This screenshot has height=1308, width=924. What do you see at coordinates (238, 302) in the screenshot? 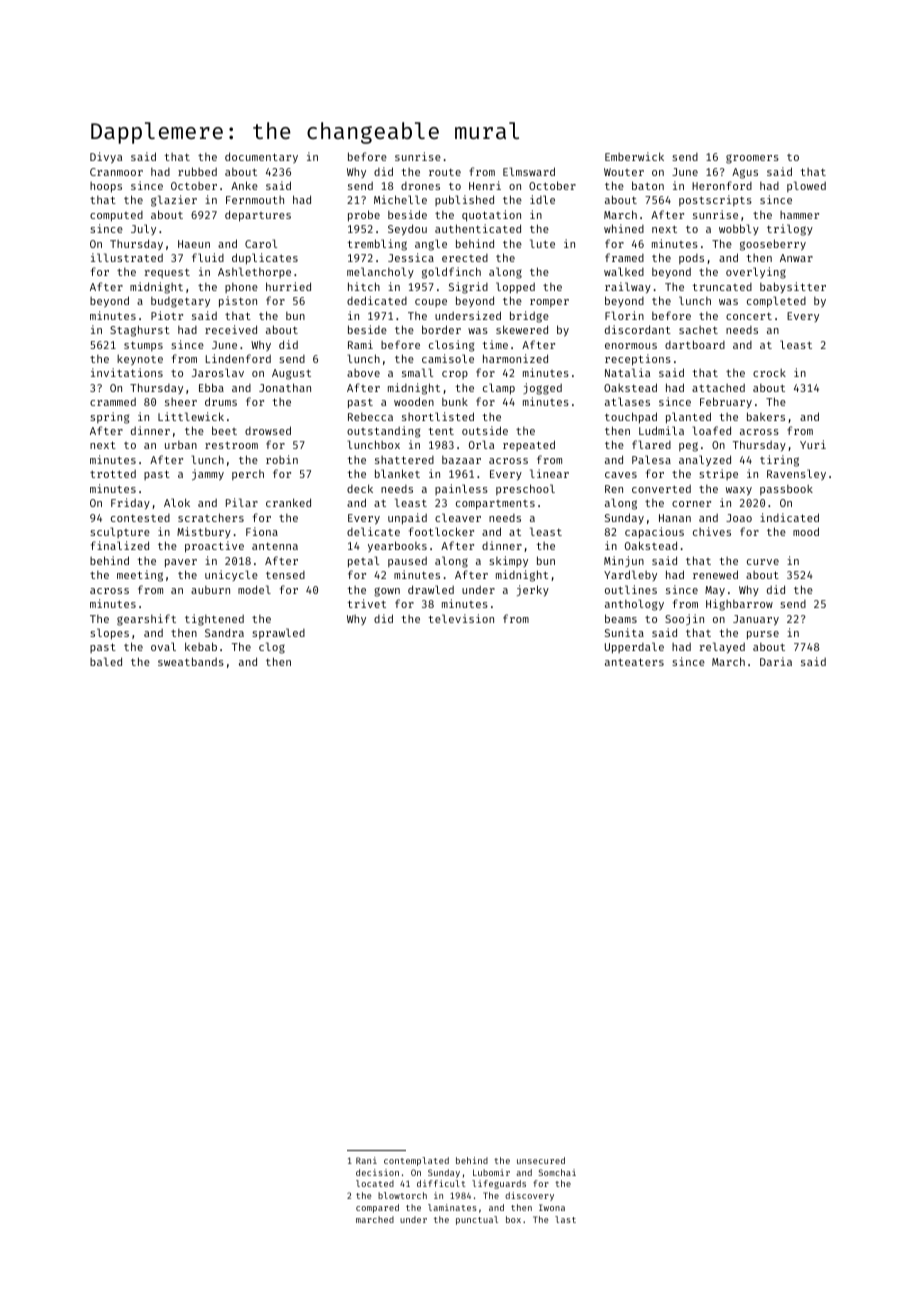
I see `piston` at bounding box center [238, 302].
